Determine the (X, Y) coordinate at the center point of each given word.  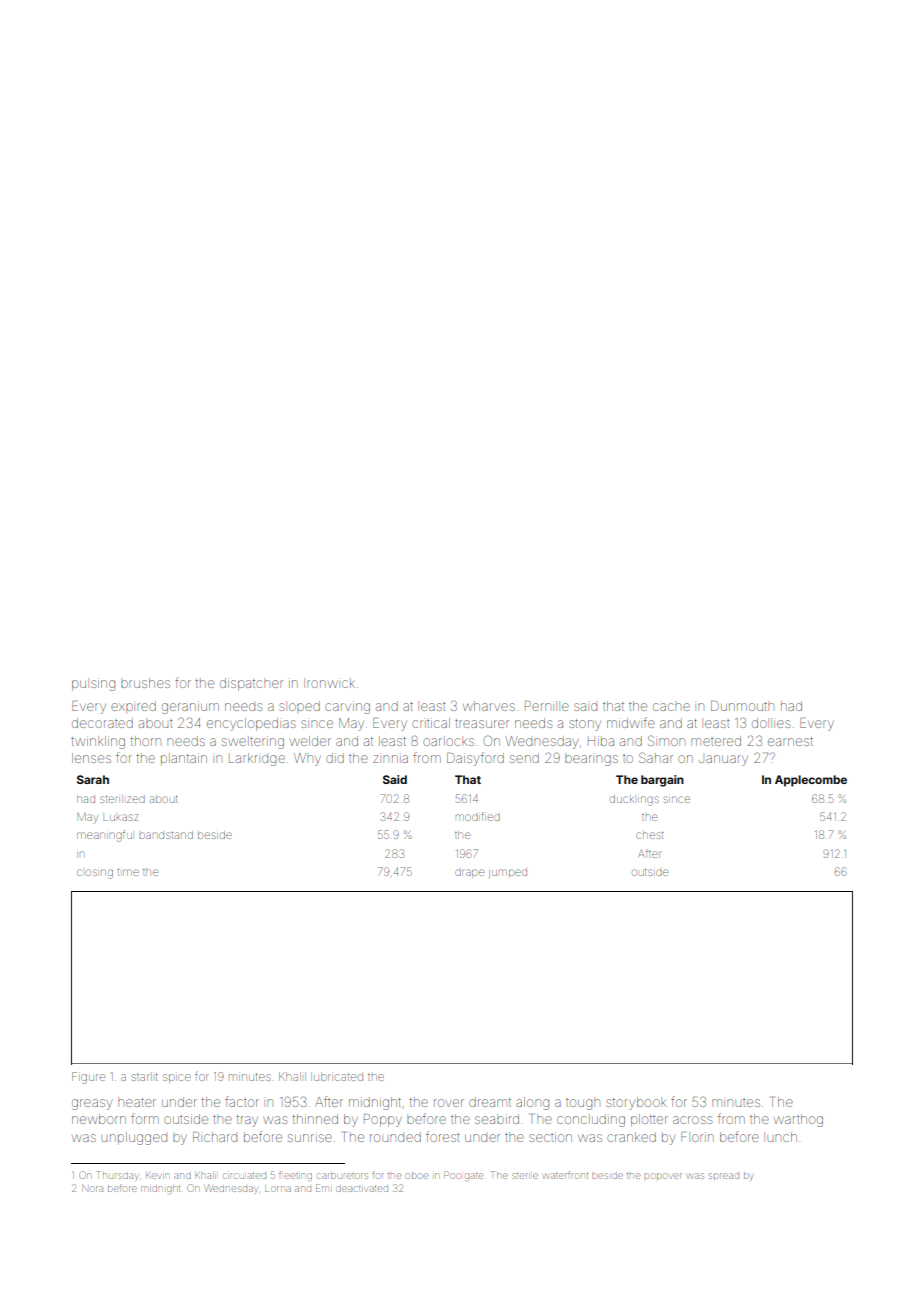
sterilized (122, 799)
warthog (798, 1120)
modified (478, 816)
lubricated (337, 1077)
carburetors (343, 1175)
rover (449, 1103)
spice (177, 1078)
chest (650, 835)
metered (716, 741)
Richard (215, 1137)
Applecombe (811, 781)
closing (95, 874)
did (335, 758)
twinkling (98, 742)
